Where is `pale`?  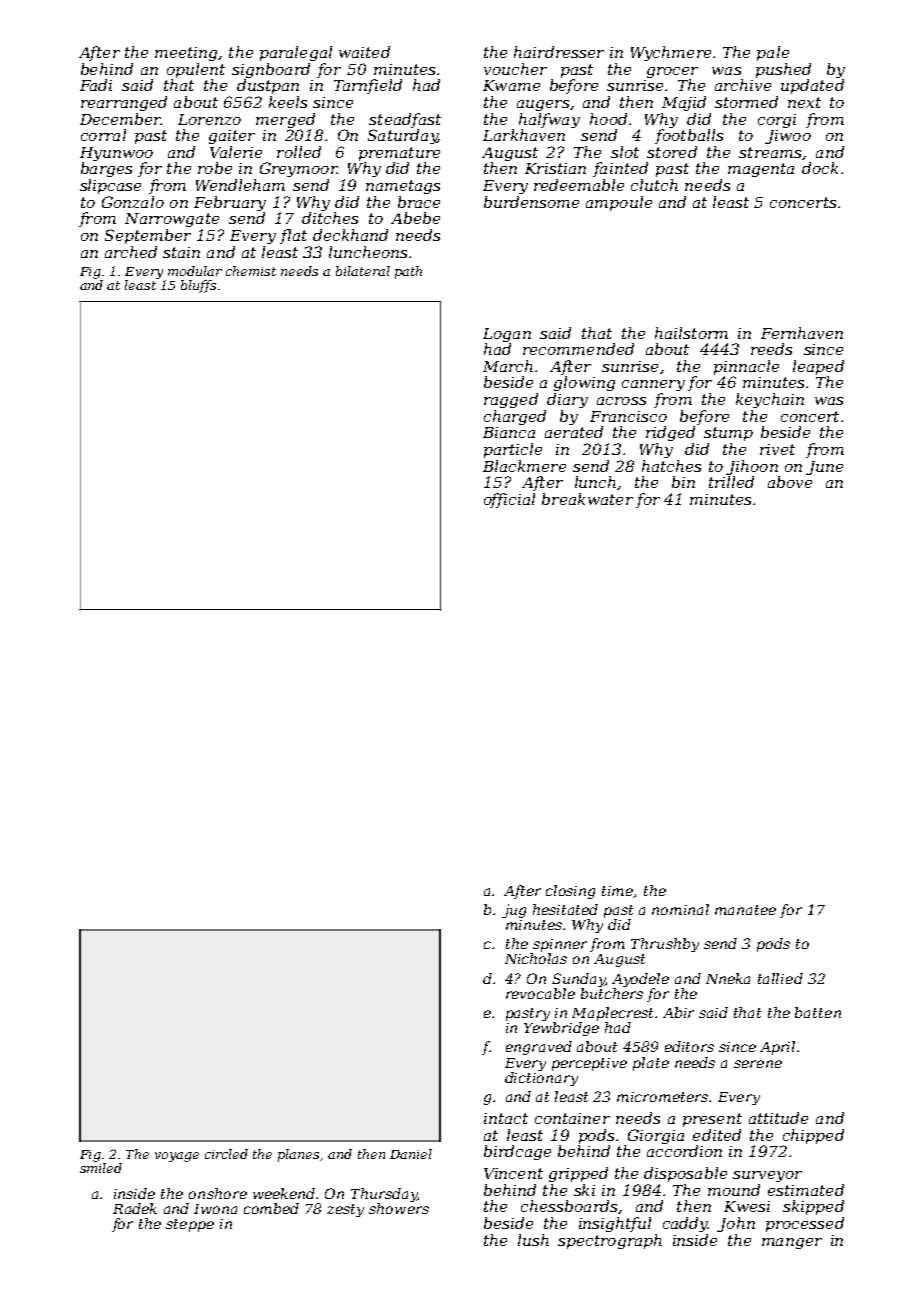 pale is located at coordinates (773, 53).
